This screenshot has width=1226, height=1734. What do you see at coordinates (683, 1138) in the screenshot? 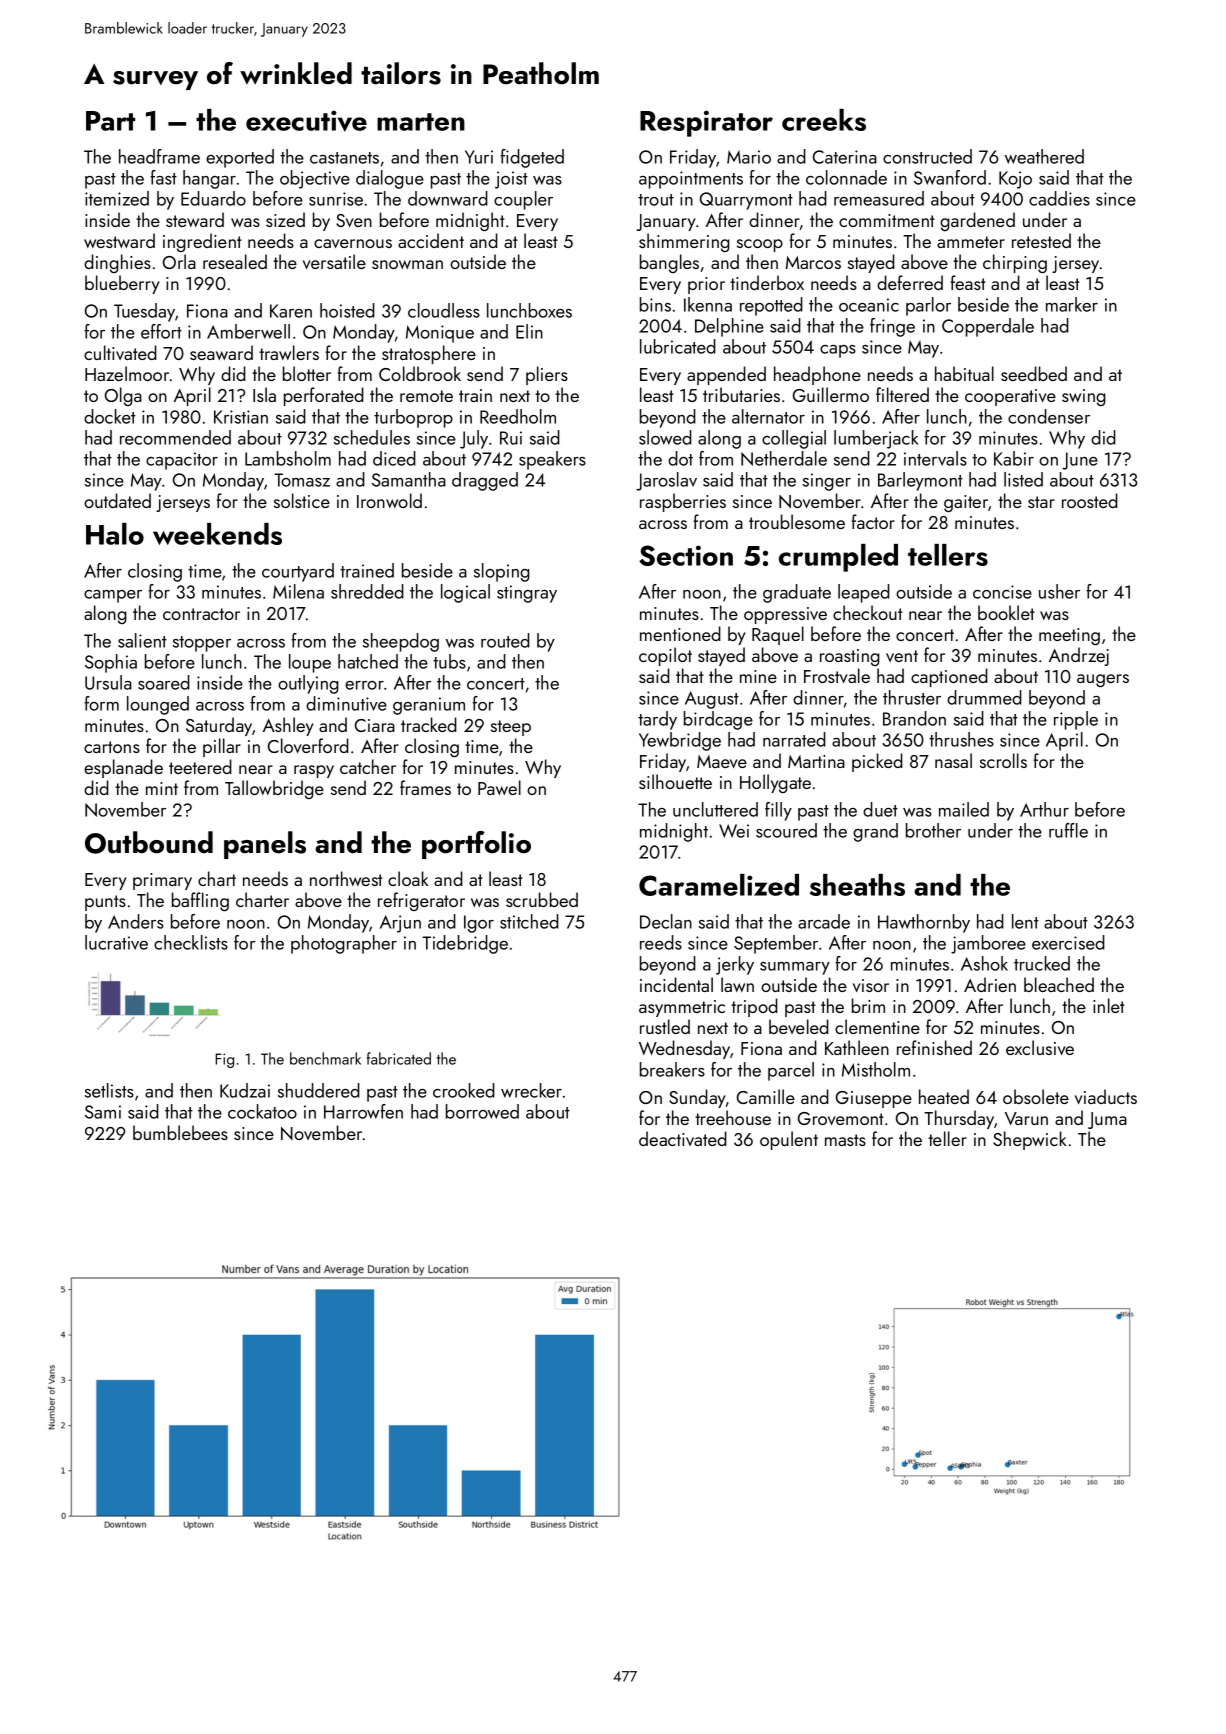
I see `deactivated` at bounding box center [683, 1138].
